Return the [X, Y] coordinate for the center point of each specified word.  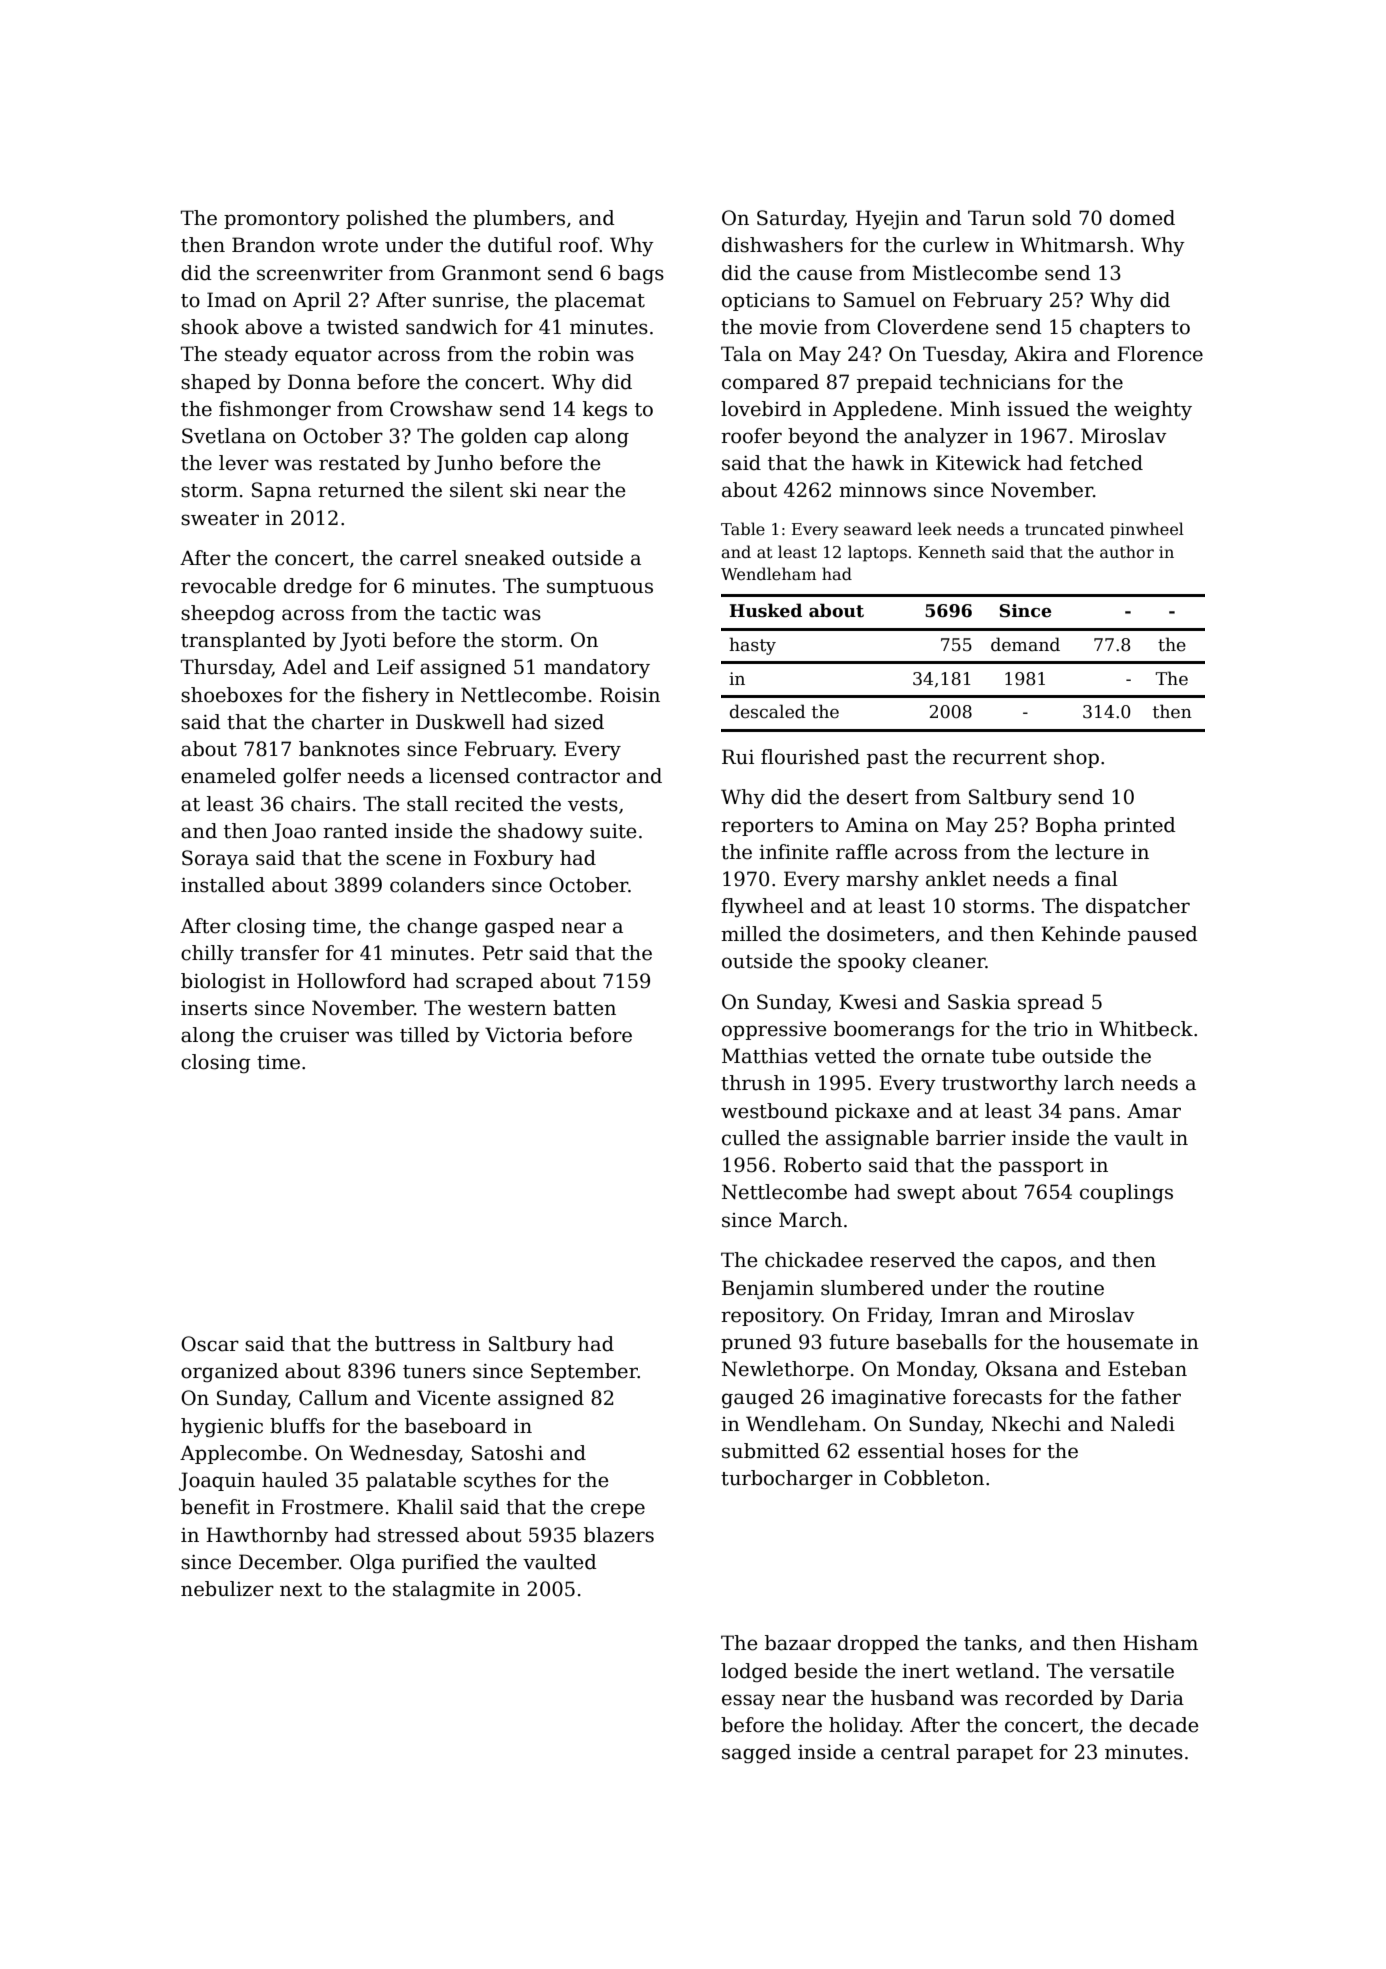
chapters [1122, 328]
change [442, 927]
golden [494, 438]
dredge [318, 588]
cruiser [314, 1035]
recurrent [1000, 758]
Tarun [996, 218]
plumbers [519, 219]
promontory [282, 220]
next [301, 1590]
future [859, 1342]
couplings [1126, 1194]
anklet [956, 879]
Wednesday [404, 1454]
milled [751, 934]
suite [613, 831]
